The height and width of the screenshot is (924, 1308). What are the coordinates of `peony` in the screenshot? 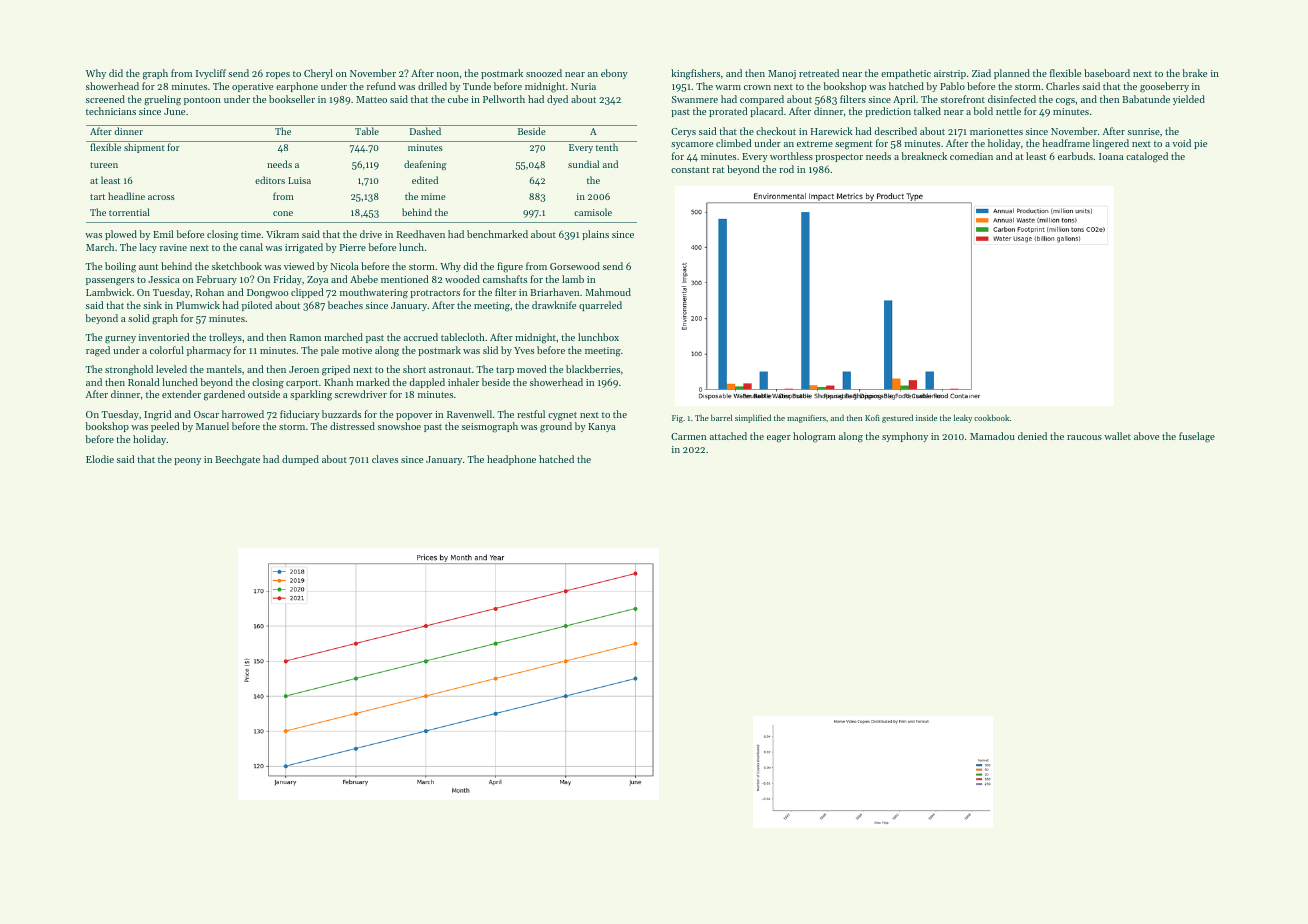 It's located at (187, 461).
